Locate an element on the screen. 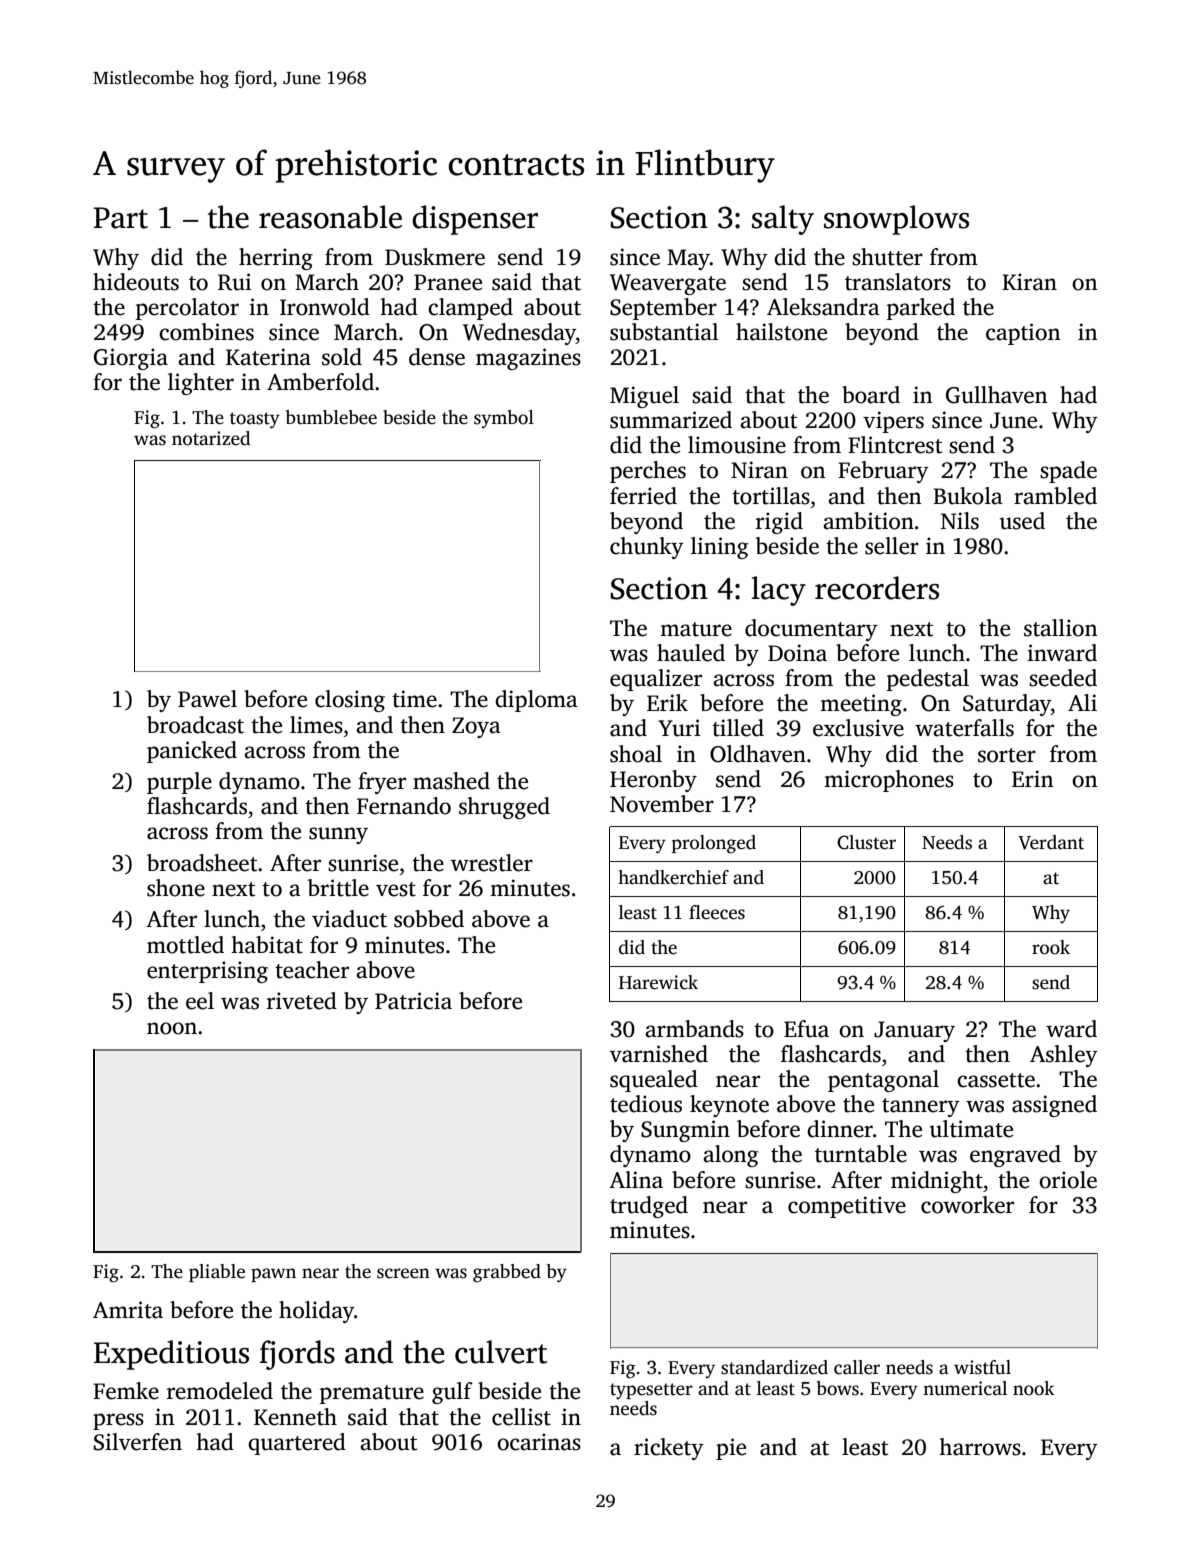 The width and height of the screenshot is (1191, 1541). substantial is located at coordinates (664, 332).
